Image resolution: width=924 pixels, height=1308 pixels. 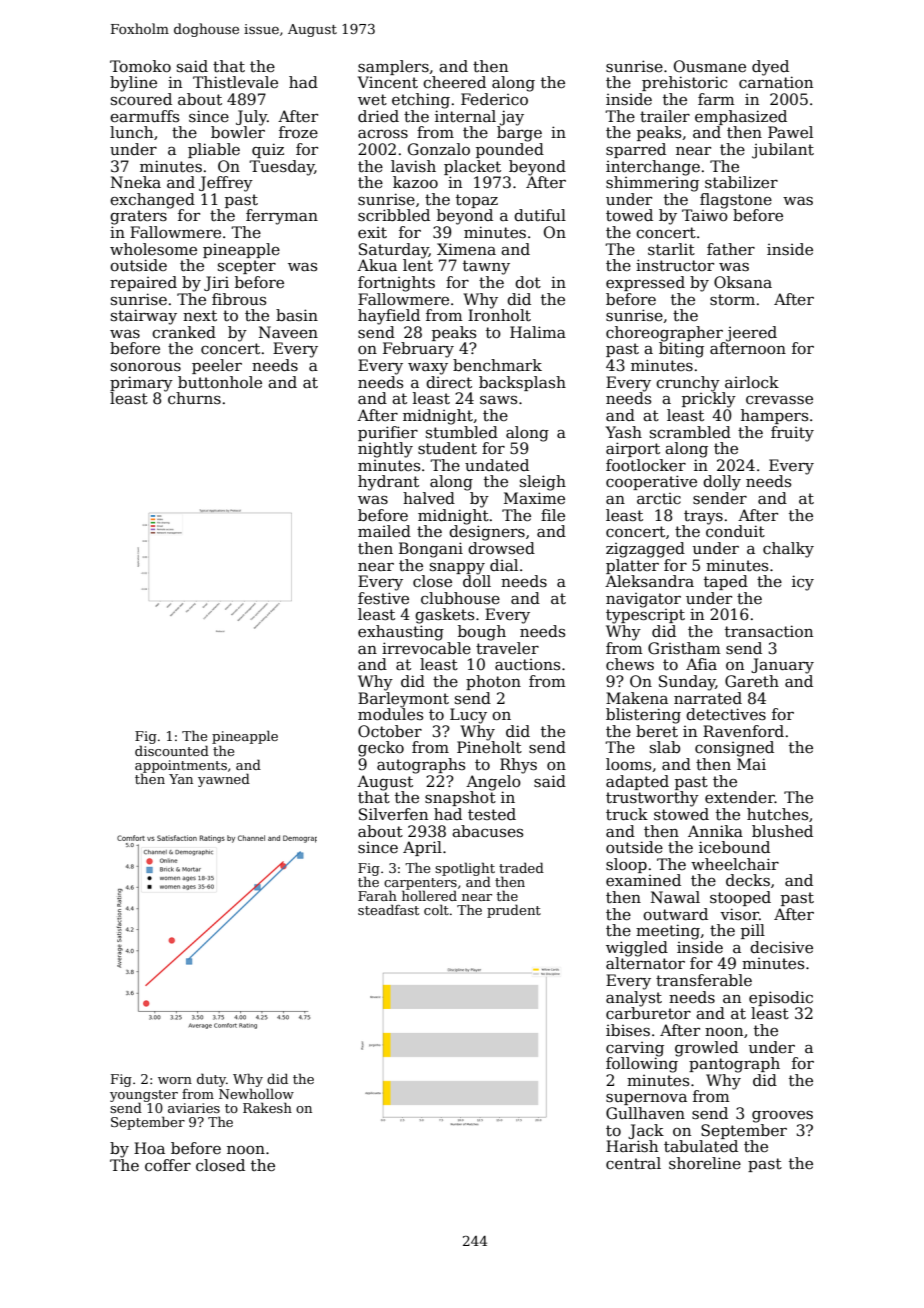 What do you see at coordinates (389, 317) in the screenshot?
I see `hayfield` at bounding box center [389, 317].
